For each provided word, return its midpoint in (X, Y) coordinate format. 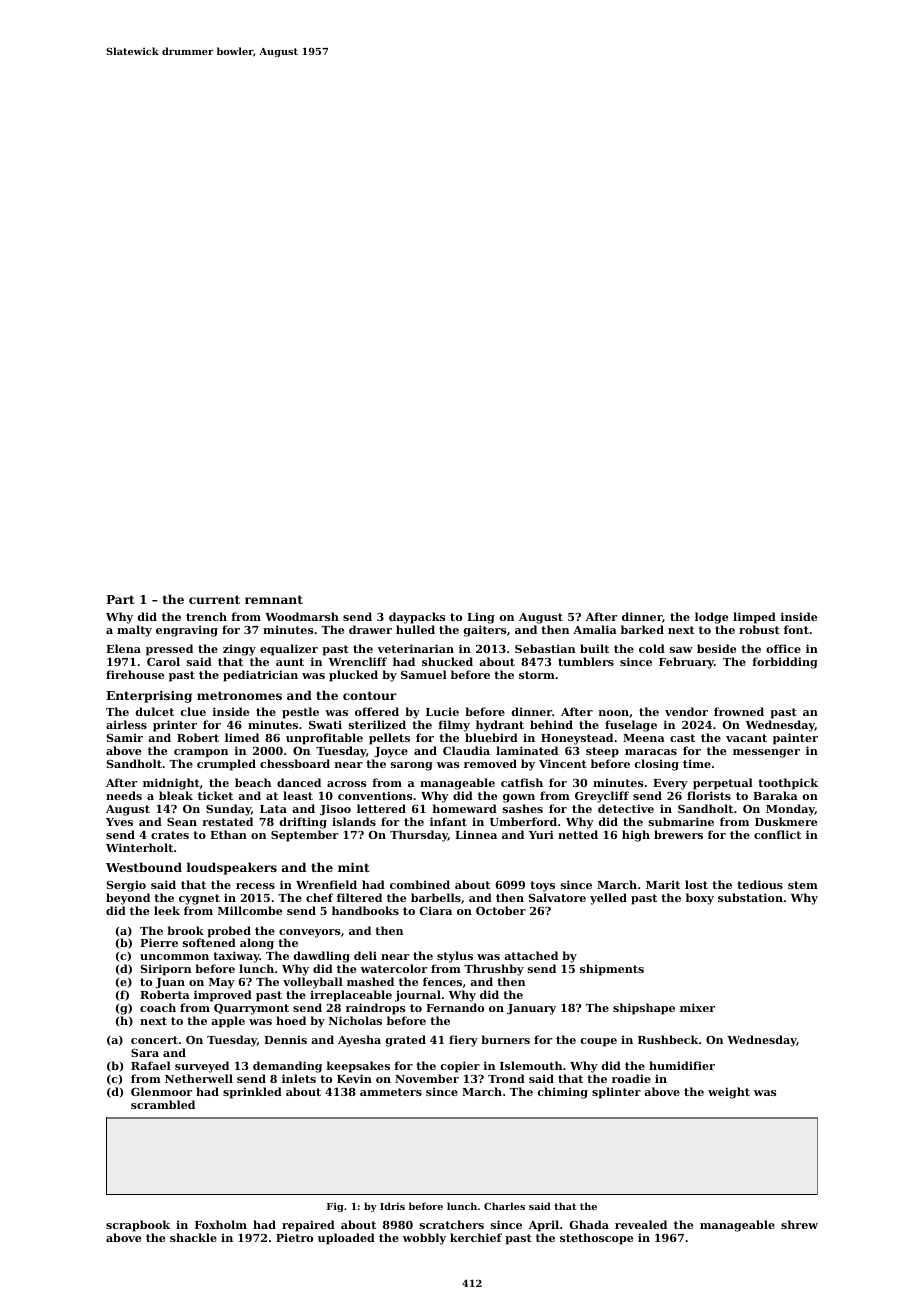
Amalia (595, 629)
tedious (760, 884)
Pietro (294, 1237)
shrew (799, 1224)
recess (255, 886)
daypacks (417, 618)
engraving (187, 631)
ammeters (391, 1092)
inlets (299, 1078)
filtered (359, 897)
